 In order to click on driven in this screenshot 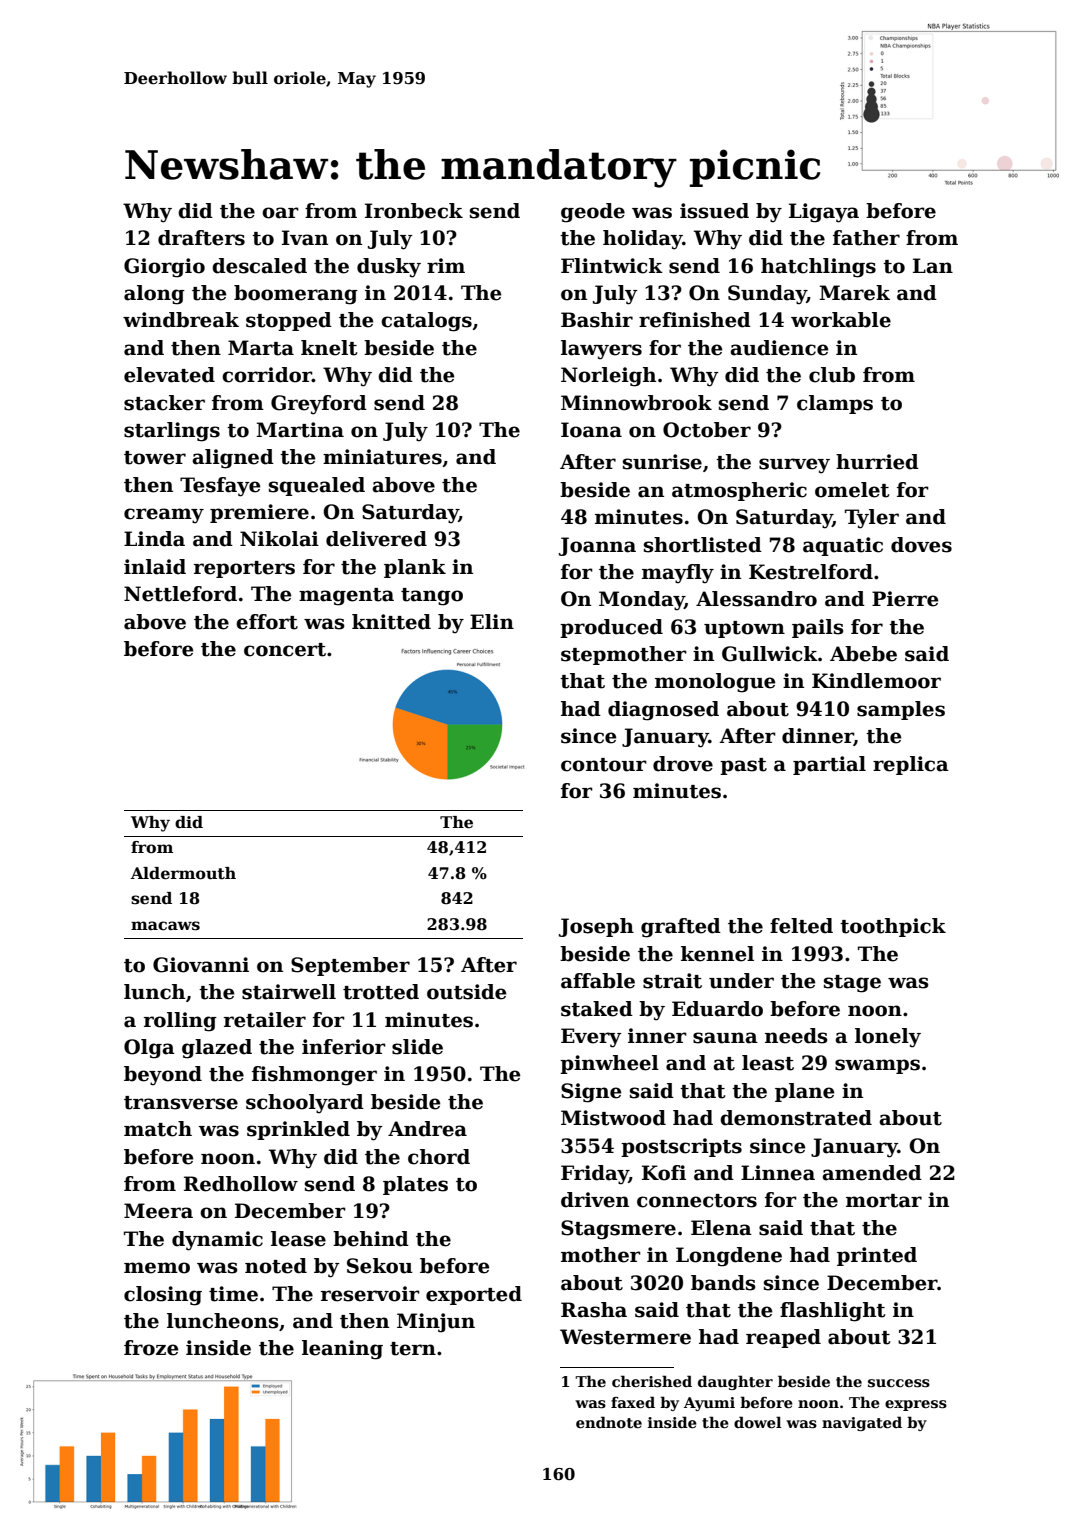, I will do `click(595, 1200)`.
